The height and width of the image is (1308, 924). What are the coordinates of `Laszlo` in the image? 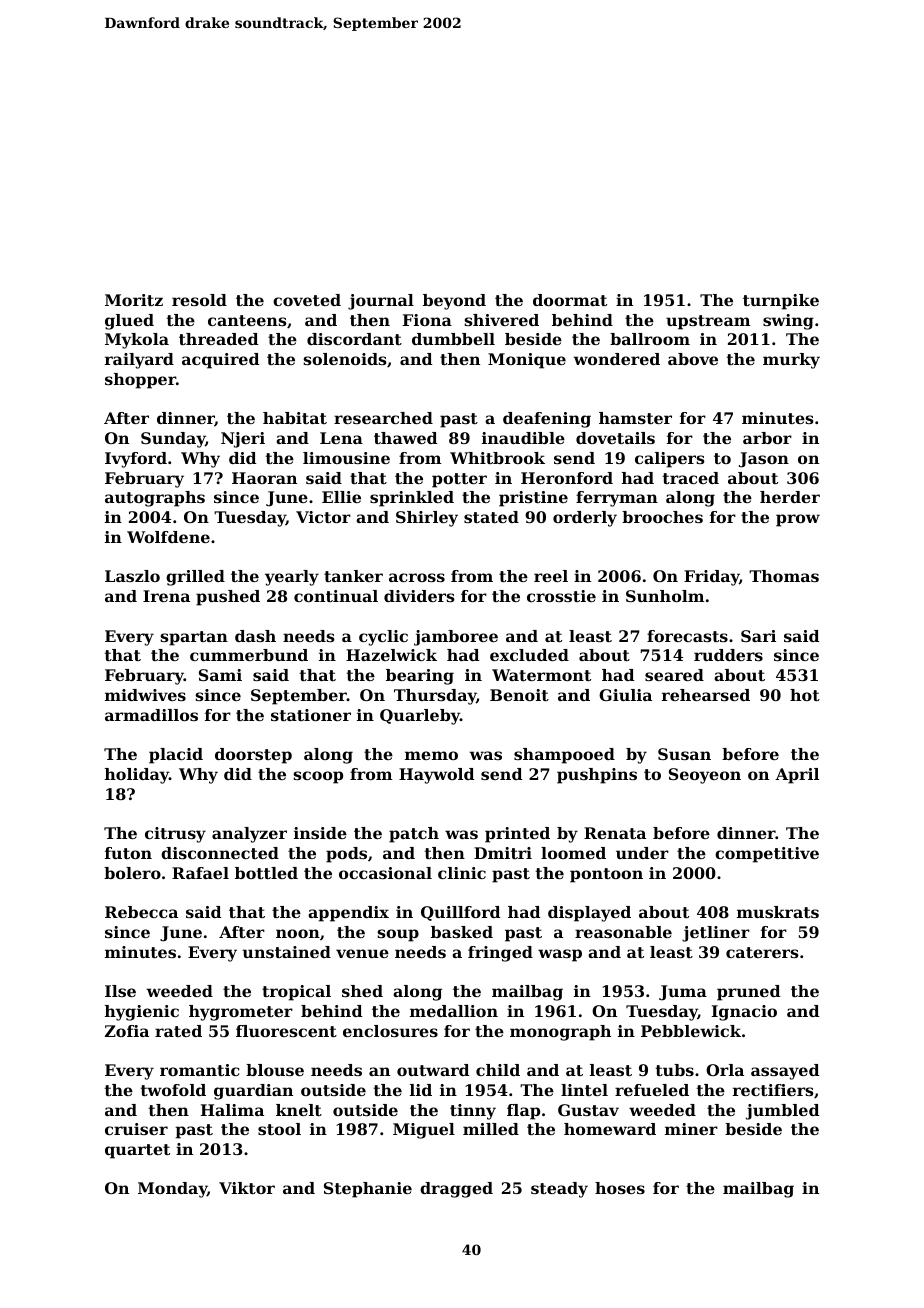 It's located at (132, 576).
